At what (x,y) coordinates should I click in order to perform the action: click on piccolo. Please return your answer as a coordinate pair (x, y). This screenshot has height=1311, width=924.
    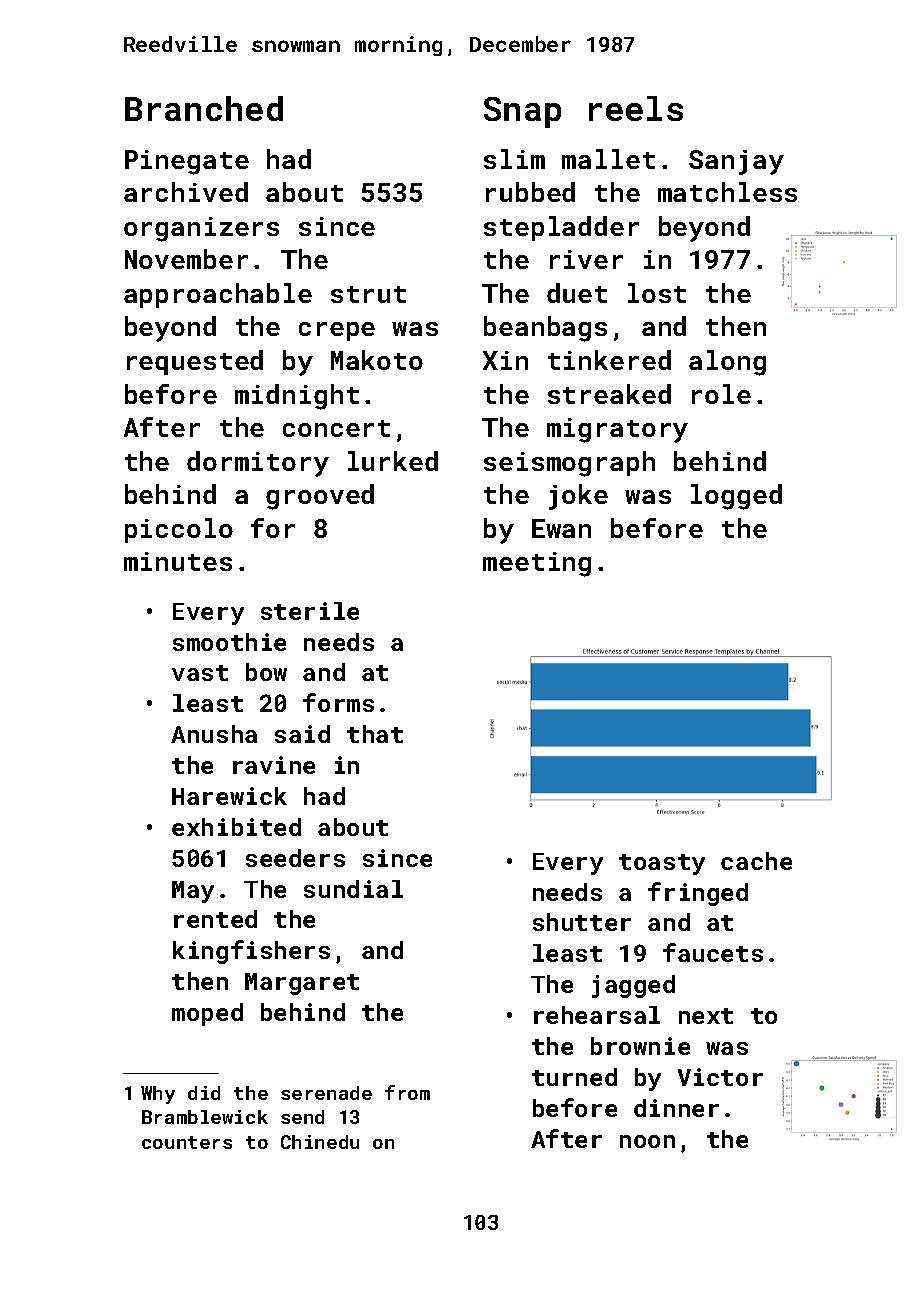
    Looking at the image, I should click on (179, 530).
